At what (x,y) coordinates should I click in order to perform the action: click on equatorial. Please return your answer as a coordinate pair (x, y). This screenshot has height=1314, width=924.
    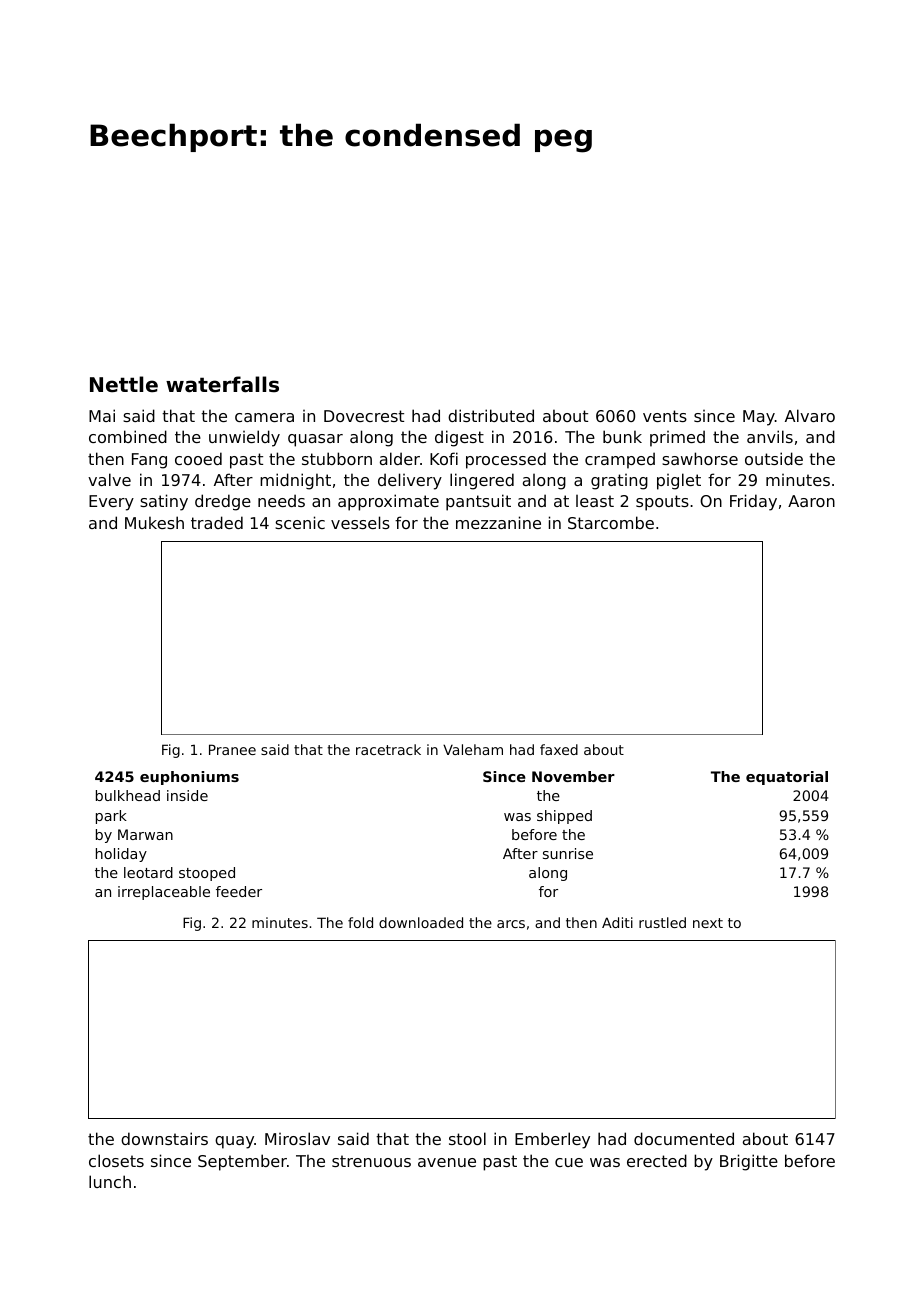
    Looking at the image, I should click on (787, 778).
